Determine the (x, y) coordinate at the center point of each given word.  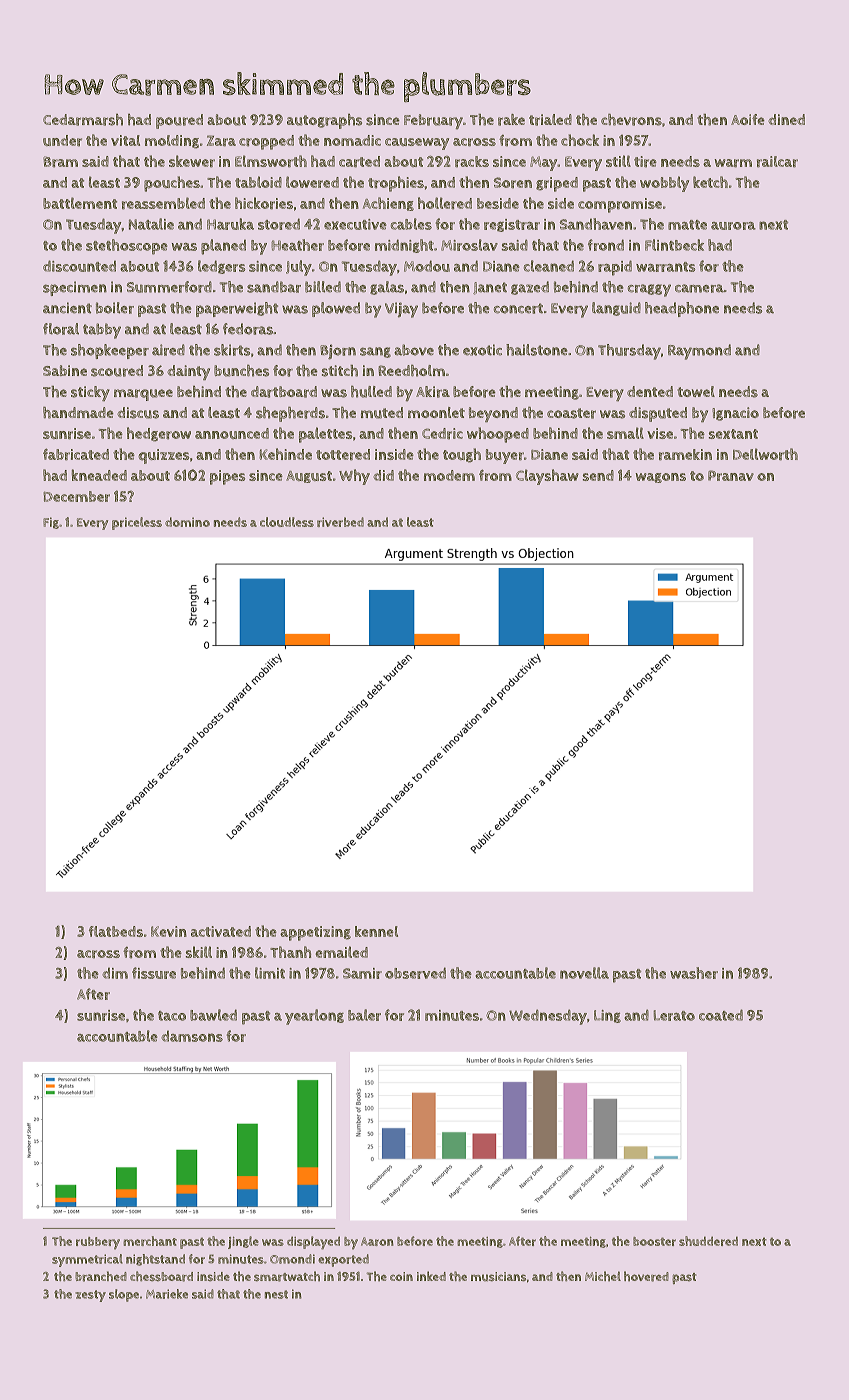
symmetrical (87, 1260)
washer (694, 973)
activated (221, 931)
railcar (777, 161)
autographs (324, 121)
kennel (376, 931)
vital (125, 140)
